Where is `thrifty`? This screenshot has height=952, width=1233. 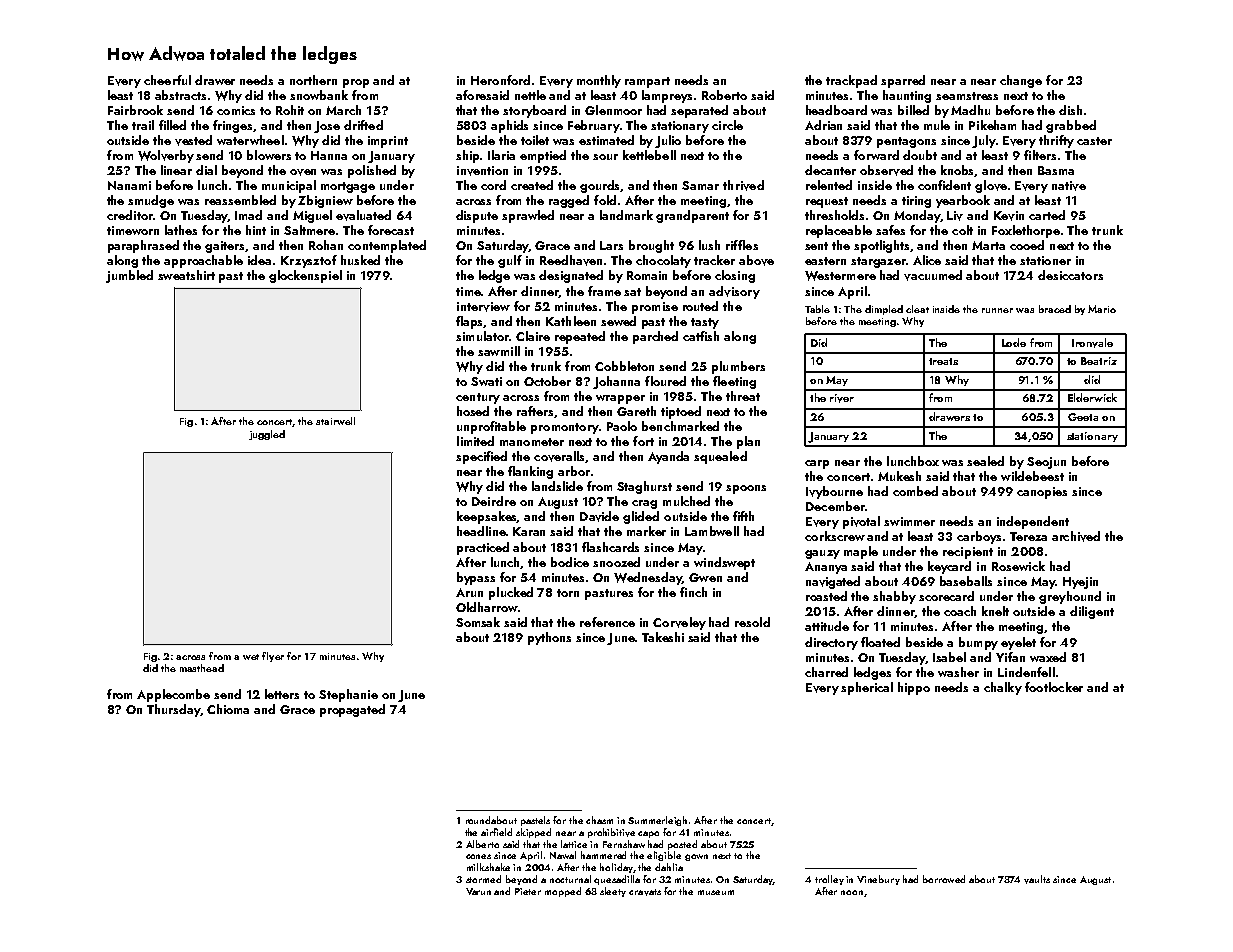
thrifty is located at coordinates (1056, 141).
